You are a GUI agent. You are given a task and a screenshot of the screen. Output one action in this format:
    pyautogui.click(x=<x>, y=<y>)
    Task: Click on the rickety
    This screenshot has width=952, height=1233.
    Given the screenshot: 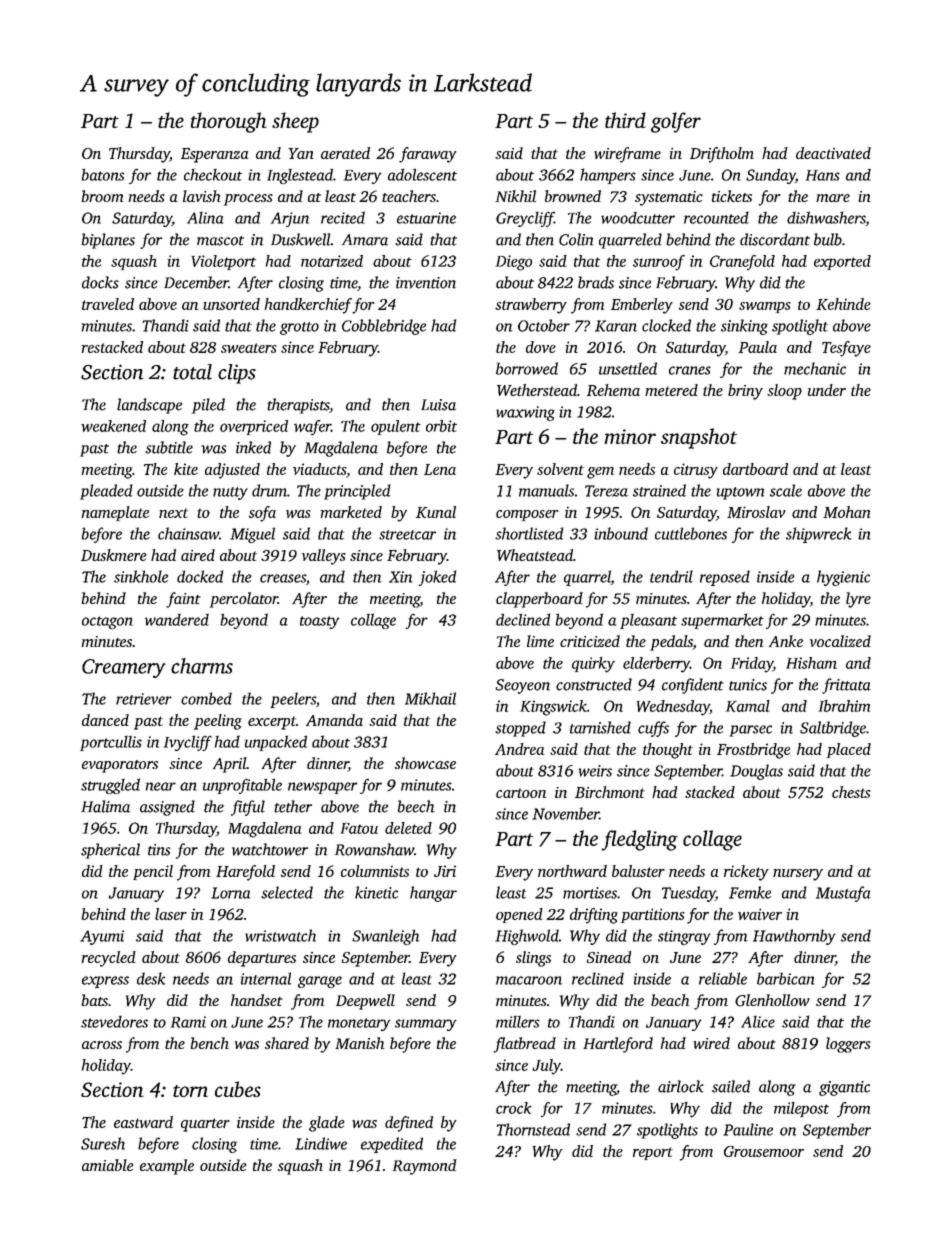 What is the action you would take?
    pyautogui.click(x=746, y=873)
